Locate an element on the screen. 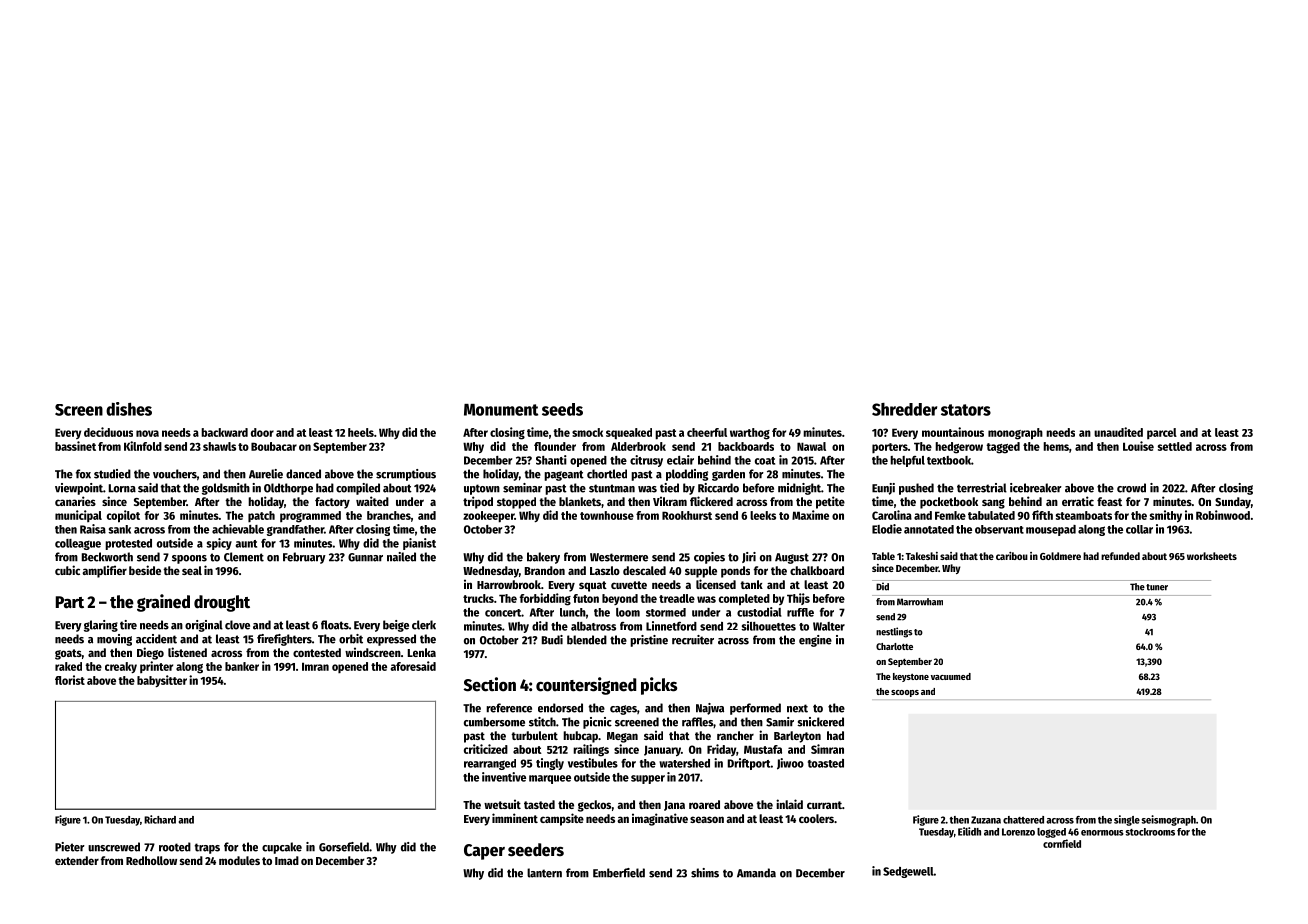  Shredder is located at coordinates (904, 409).
